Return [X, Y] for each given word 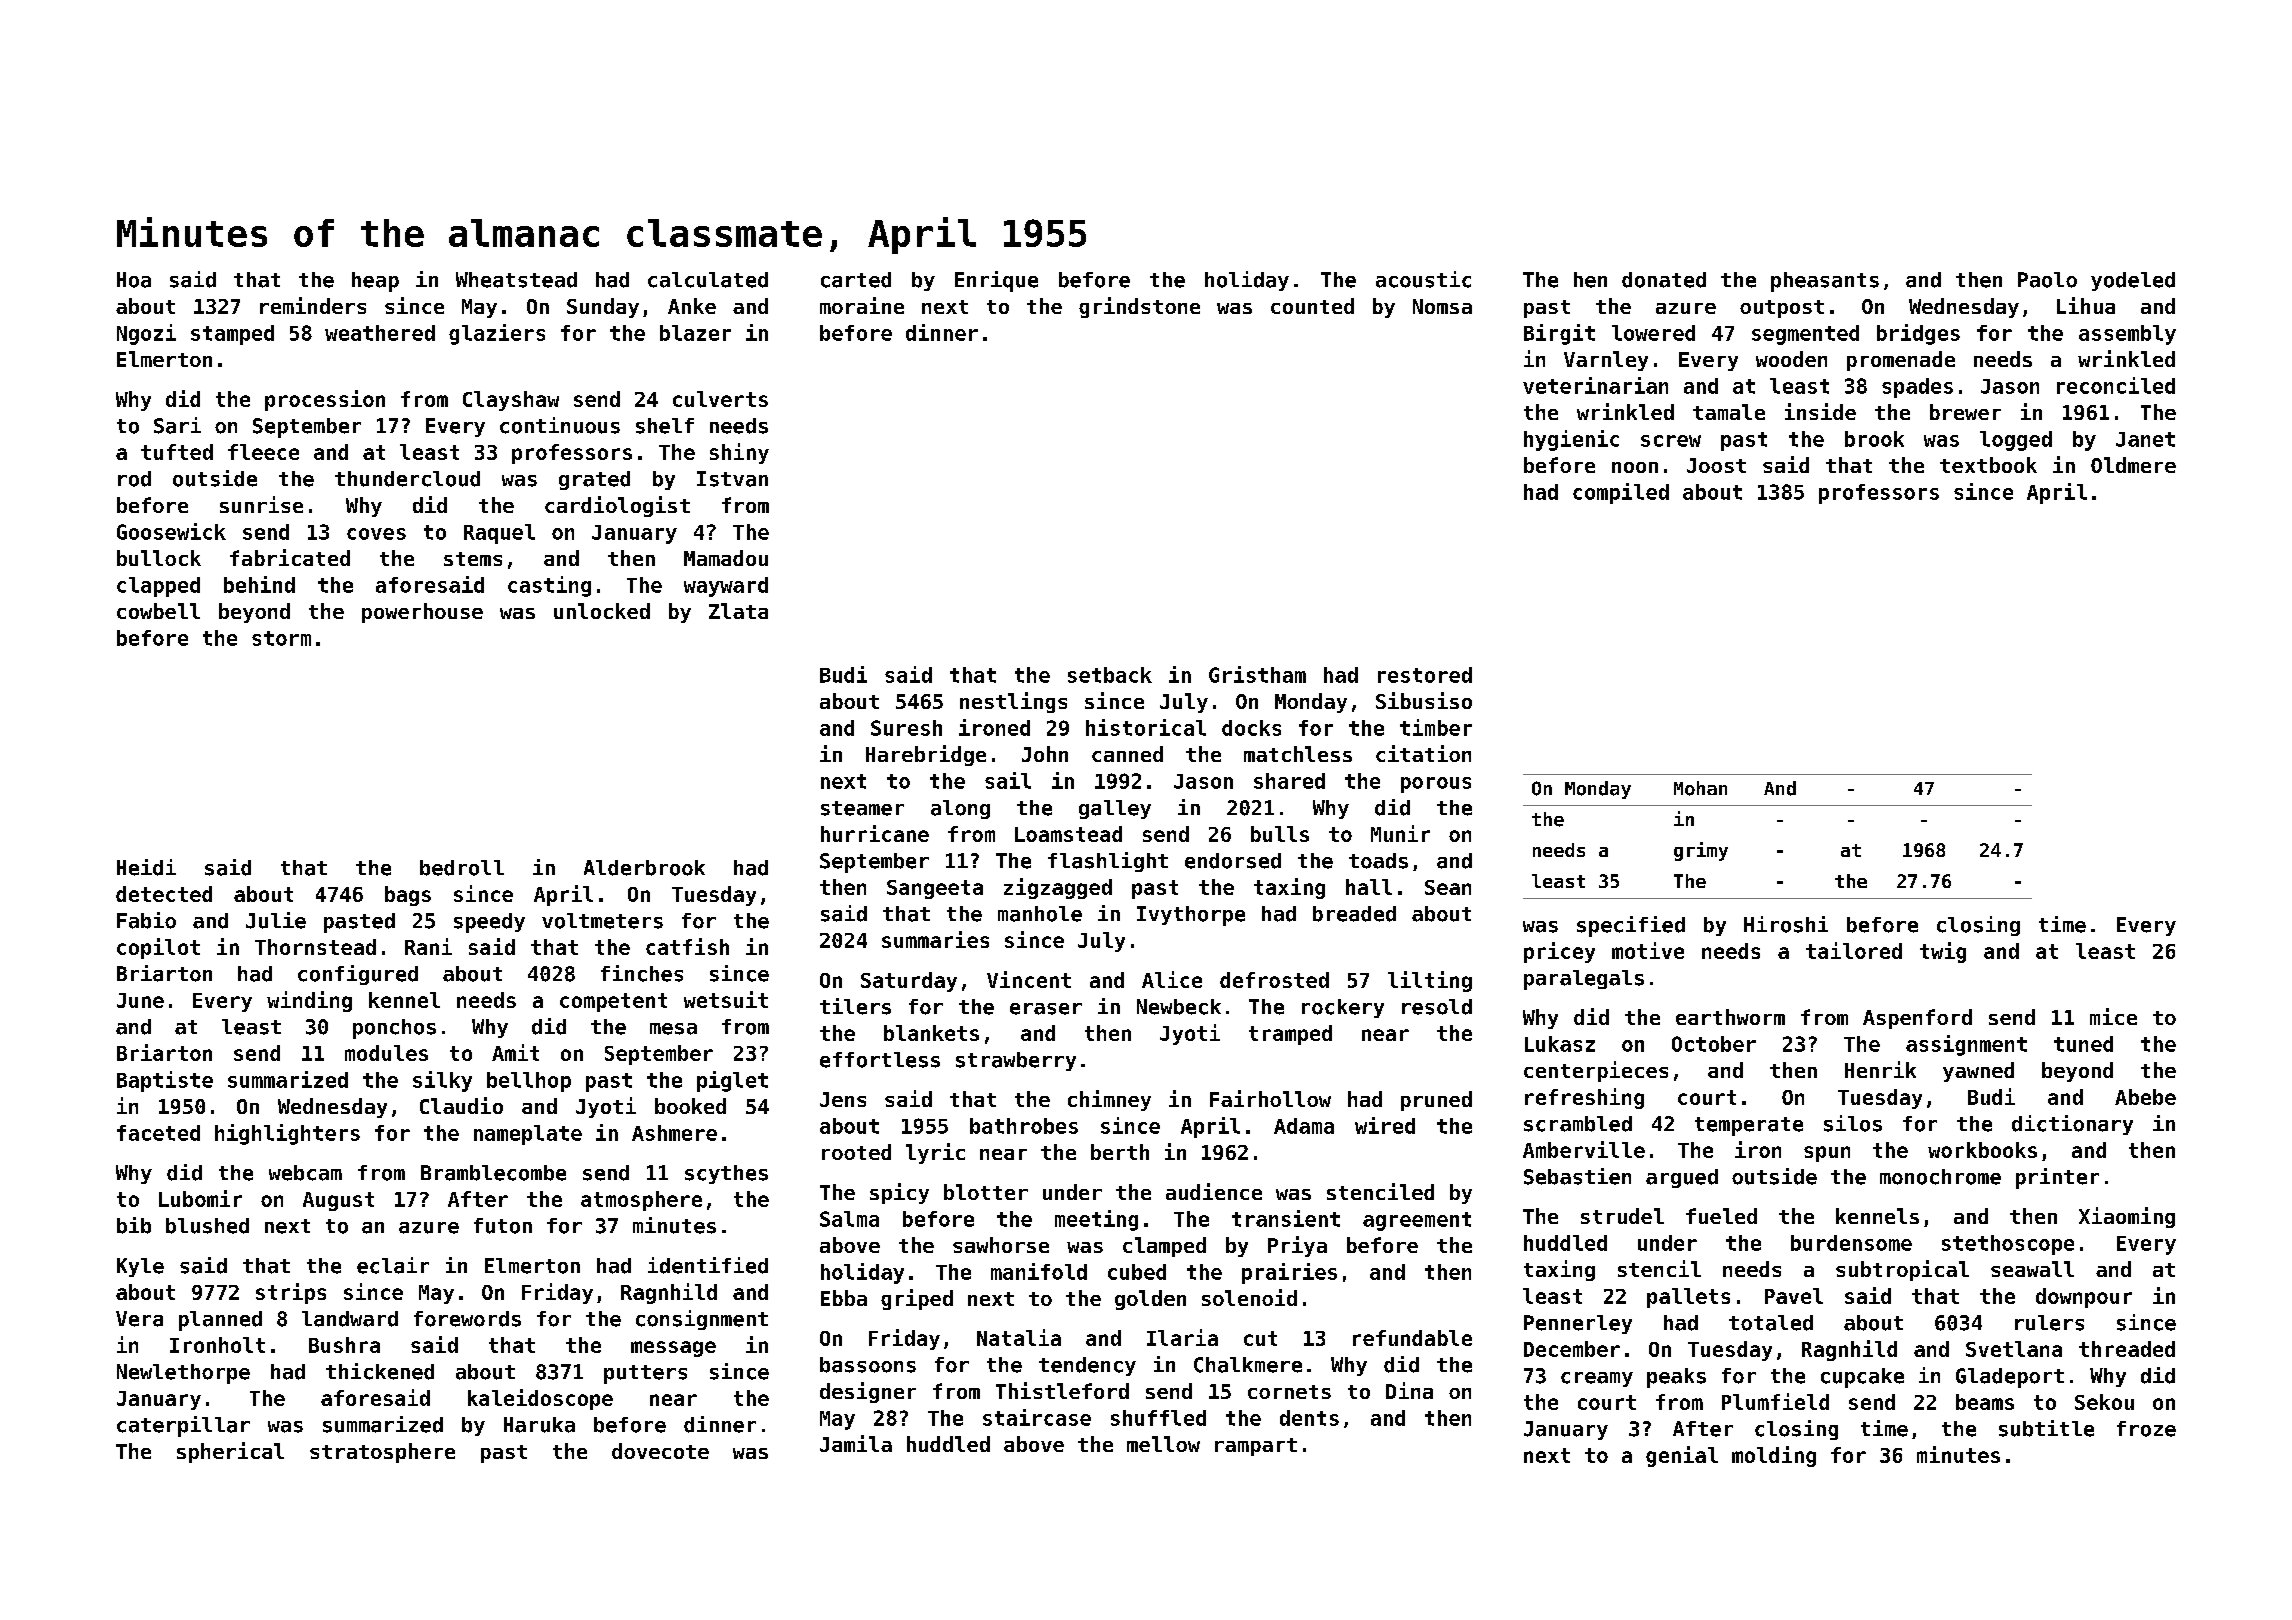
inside [1820, 411]
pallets [1688, 1298]
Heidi [146, 867]
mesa [673, 1029]
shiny [739, 453]
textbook [1988, 465]
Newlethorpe [183, 1374]
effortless [880, 1060]
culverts [720, 399]
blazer [695, 333]
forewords [467, 1319]
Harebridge [926, 755]
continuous [560, 425]
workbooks [1982, 1150]
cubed [1137, 1272]
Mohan [1700, 788]
